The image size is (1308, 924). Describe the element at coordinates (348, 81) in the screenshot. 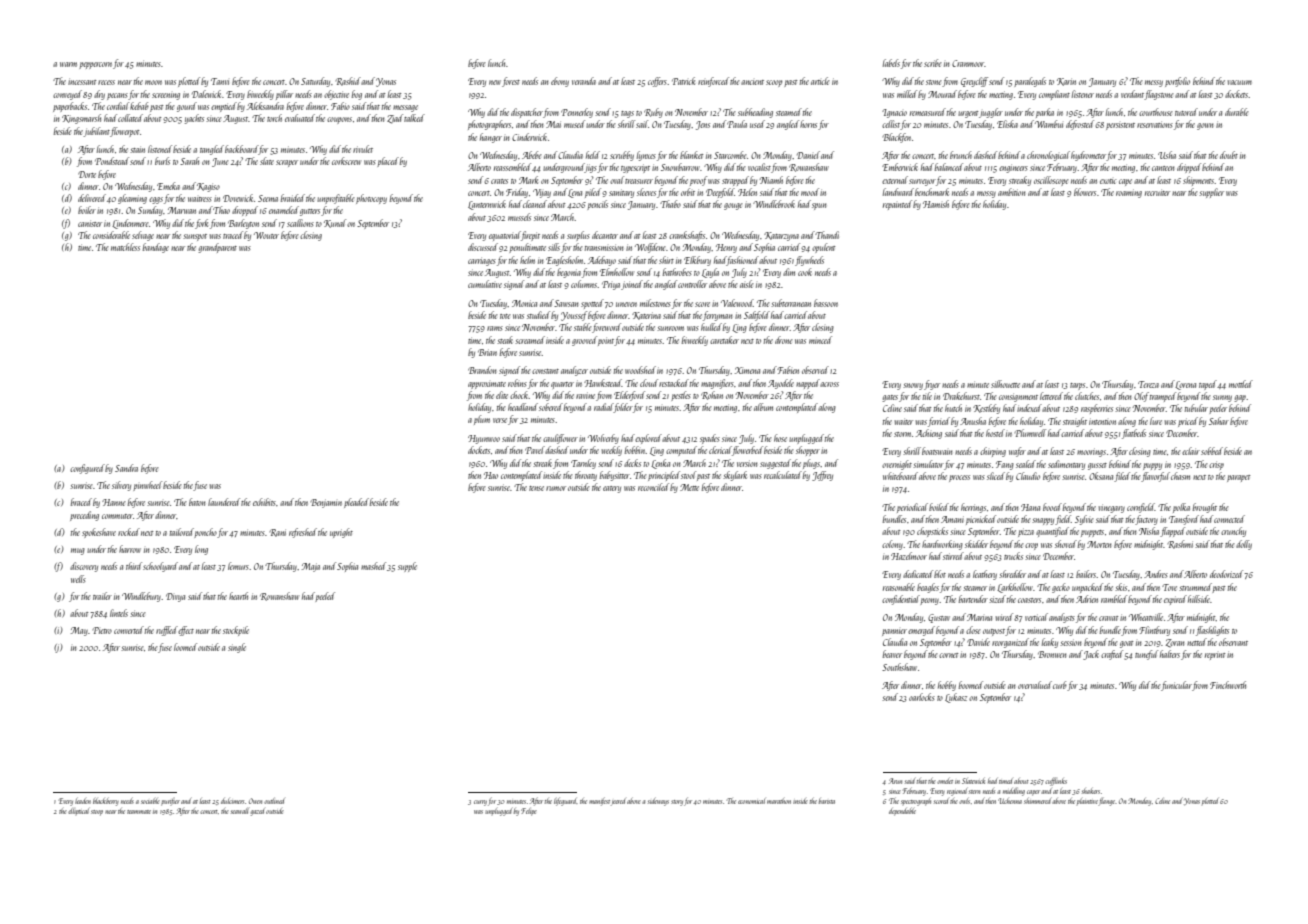

I see `Rashid` at that location.
